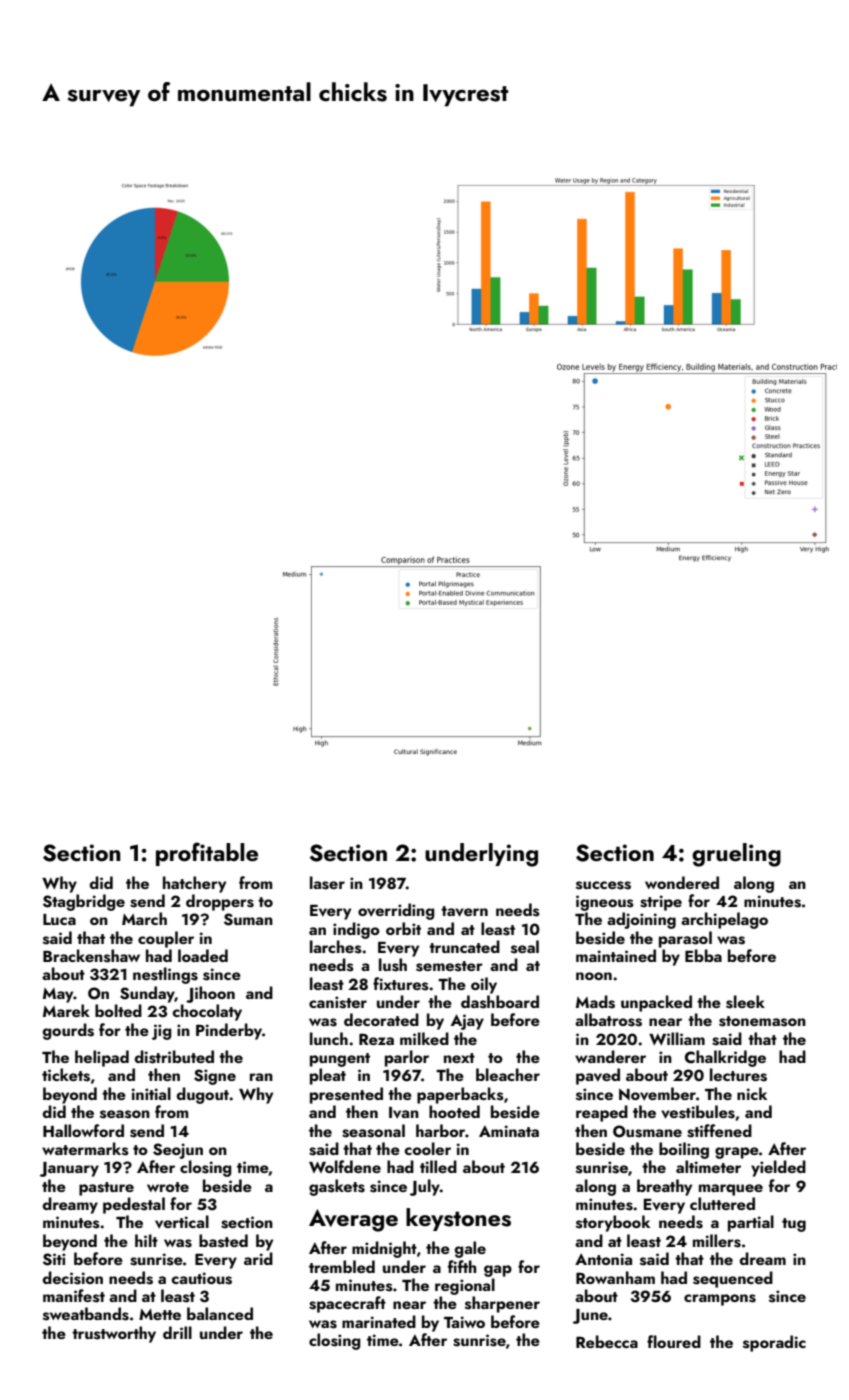 The image size is (849, 1400). Describe the element at coordinates (608, 1020) in the screenshot. I see `albatross` at that location.
